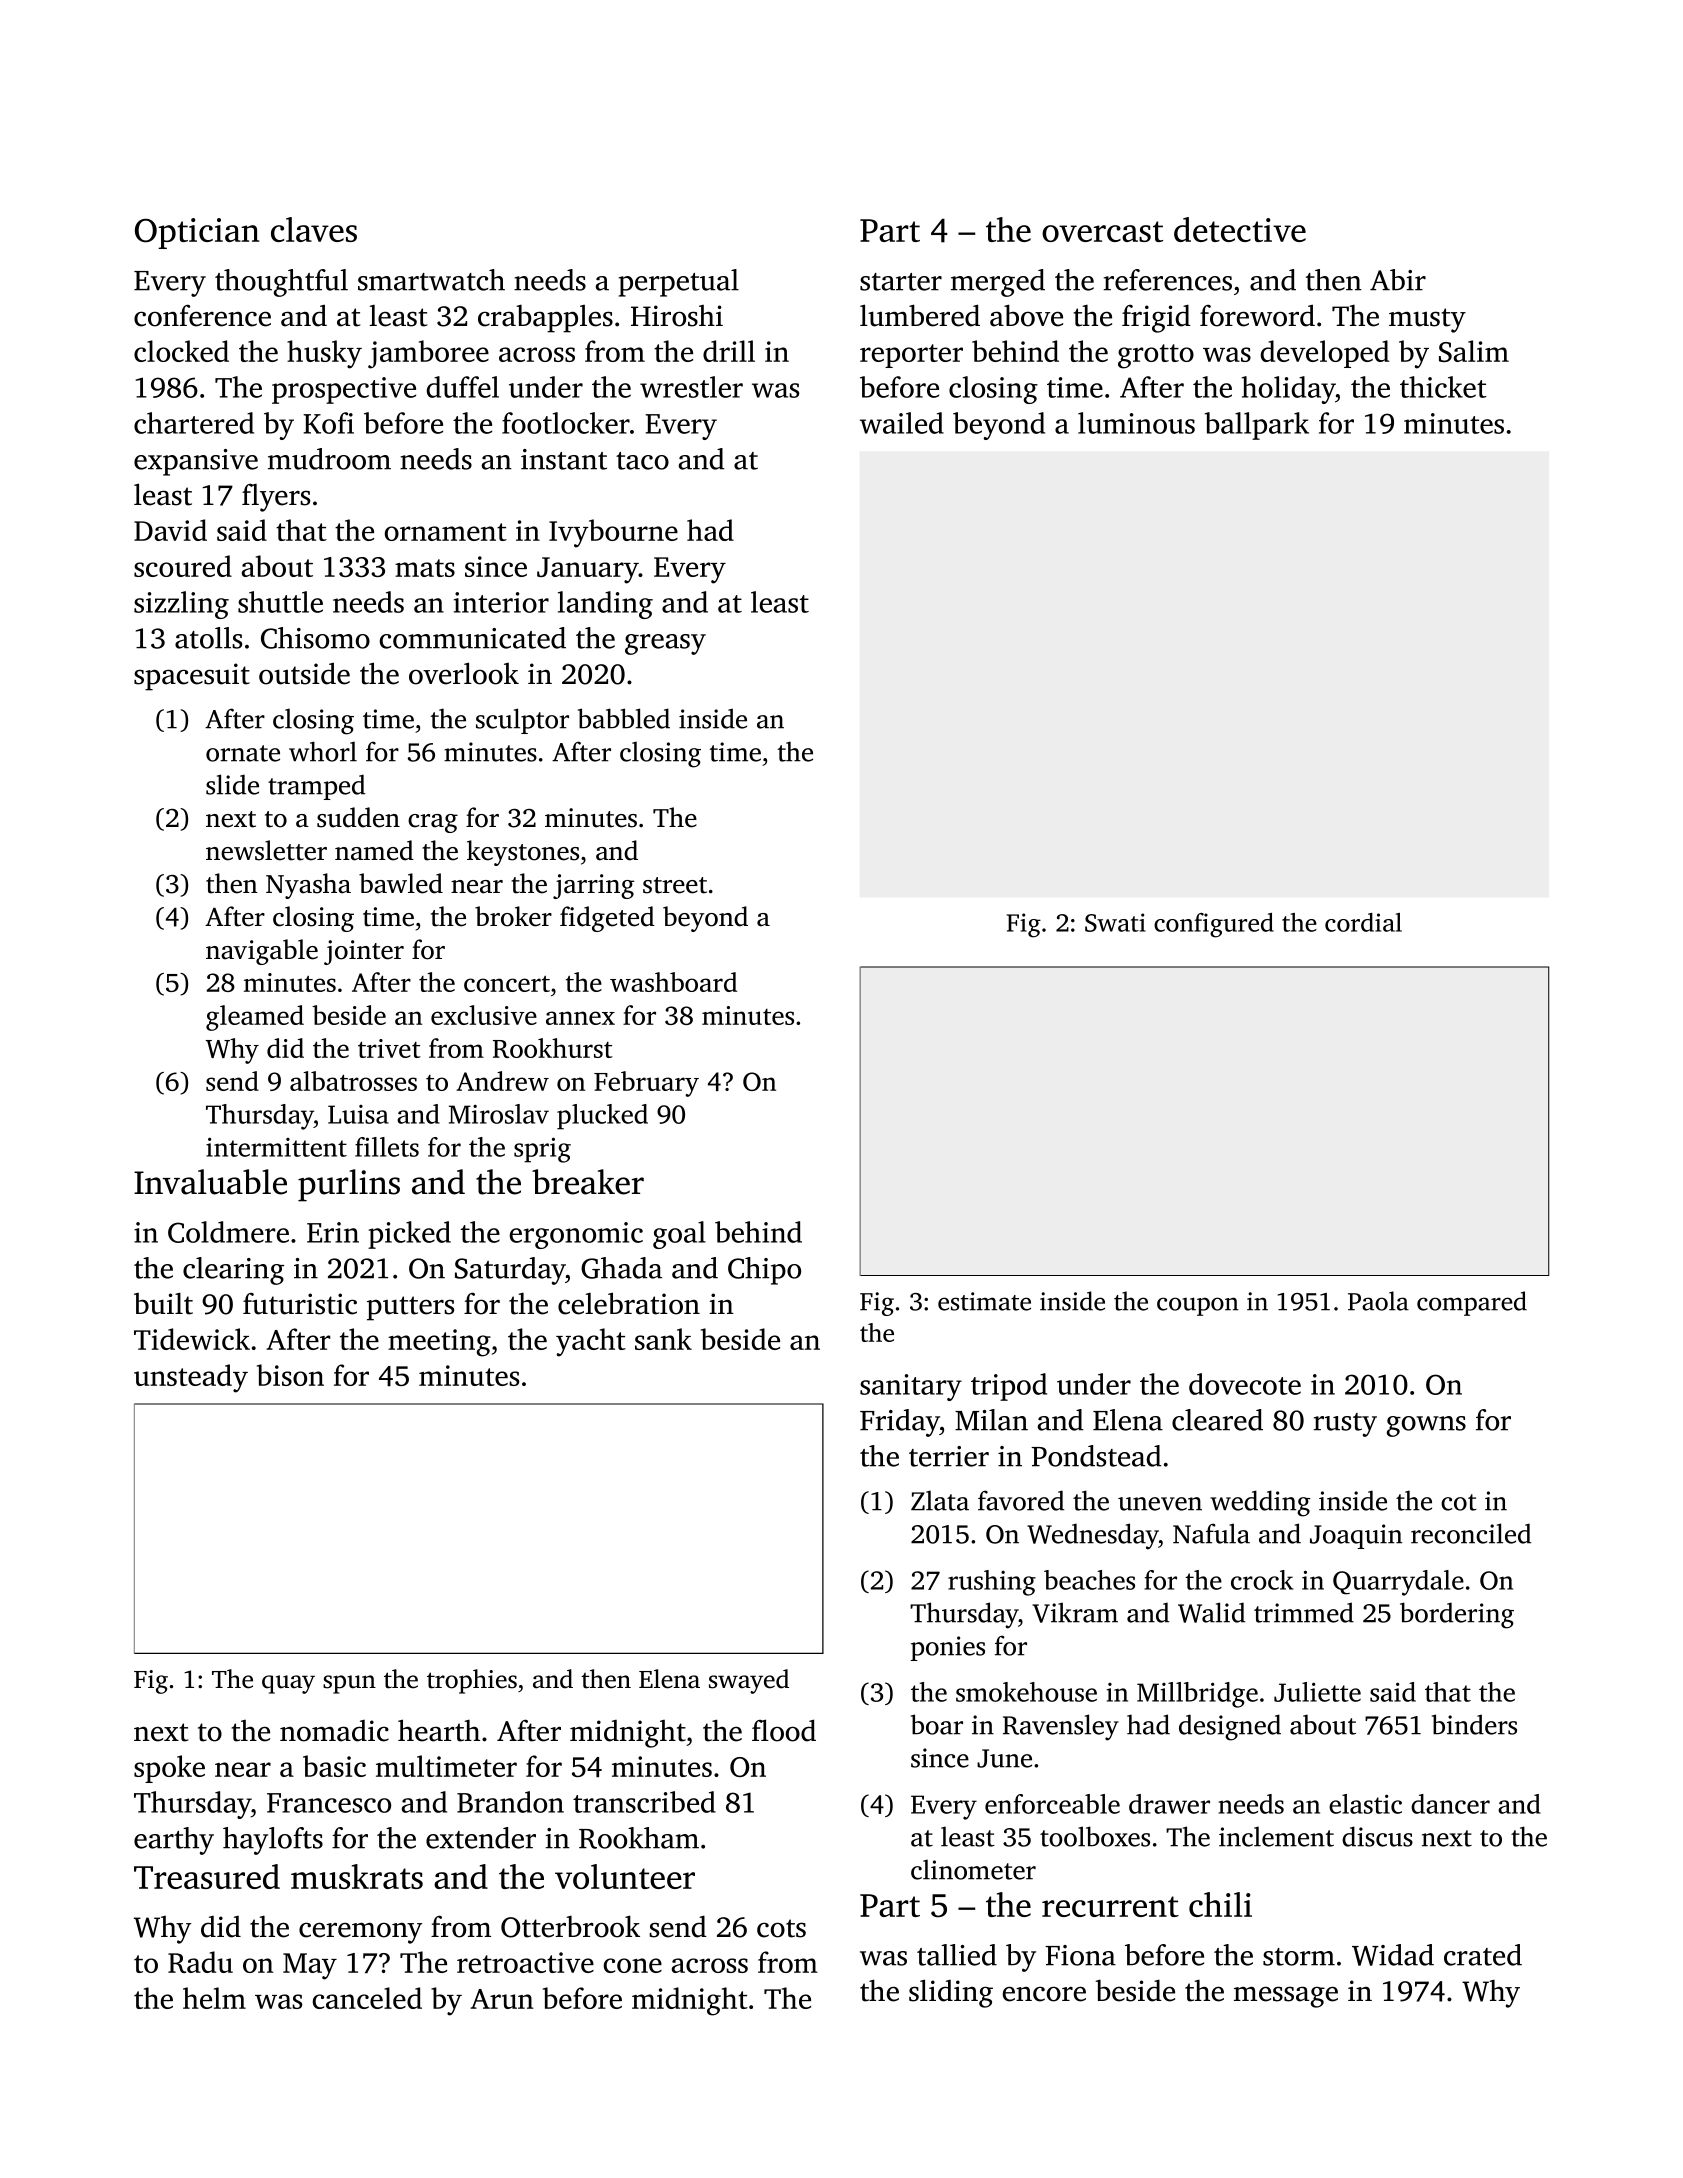  What do you see at coordinates (1304, 1612) in the screenshot?
I see `trimmed` at bounding box center [1304, 1612].
